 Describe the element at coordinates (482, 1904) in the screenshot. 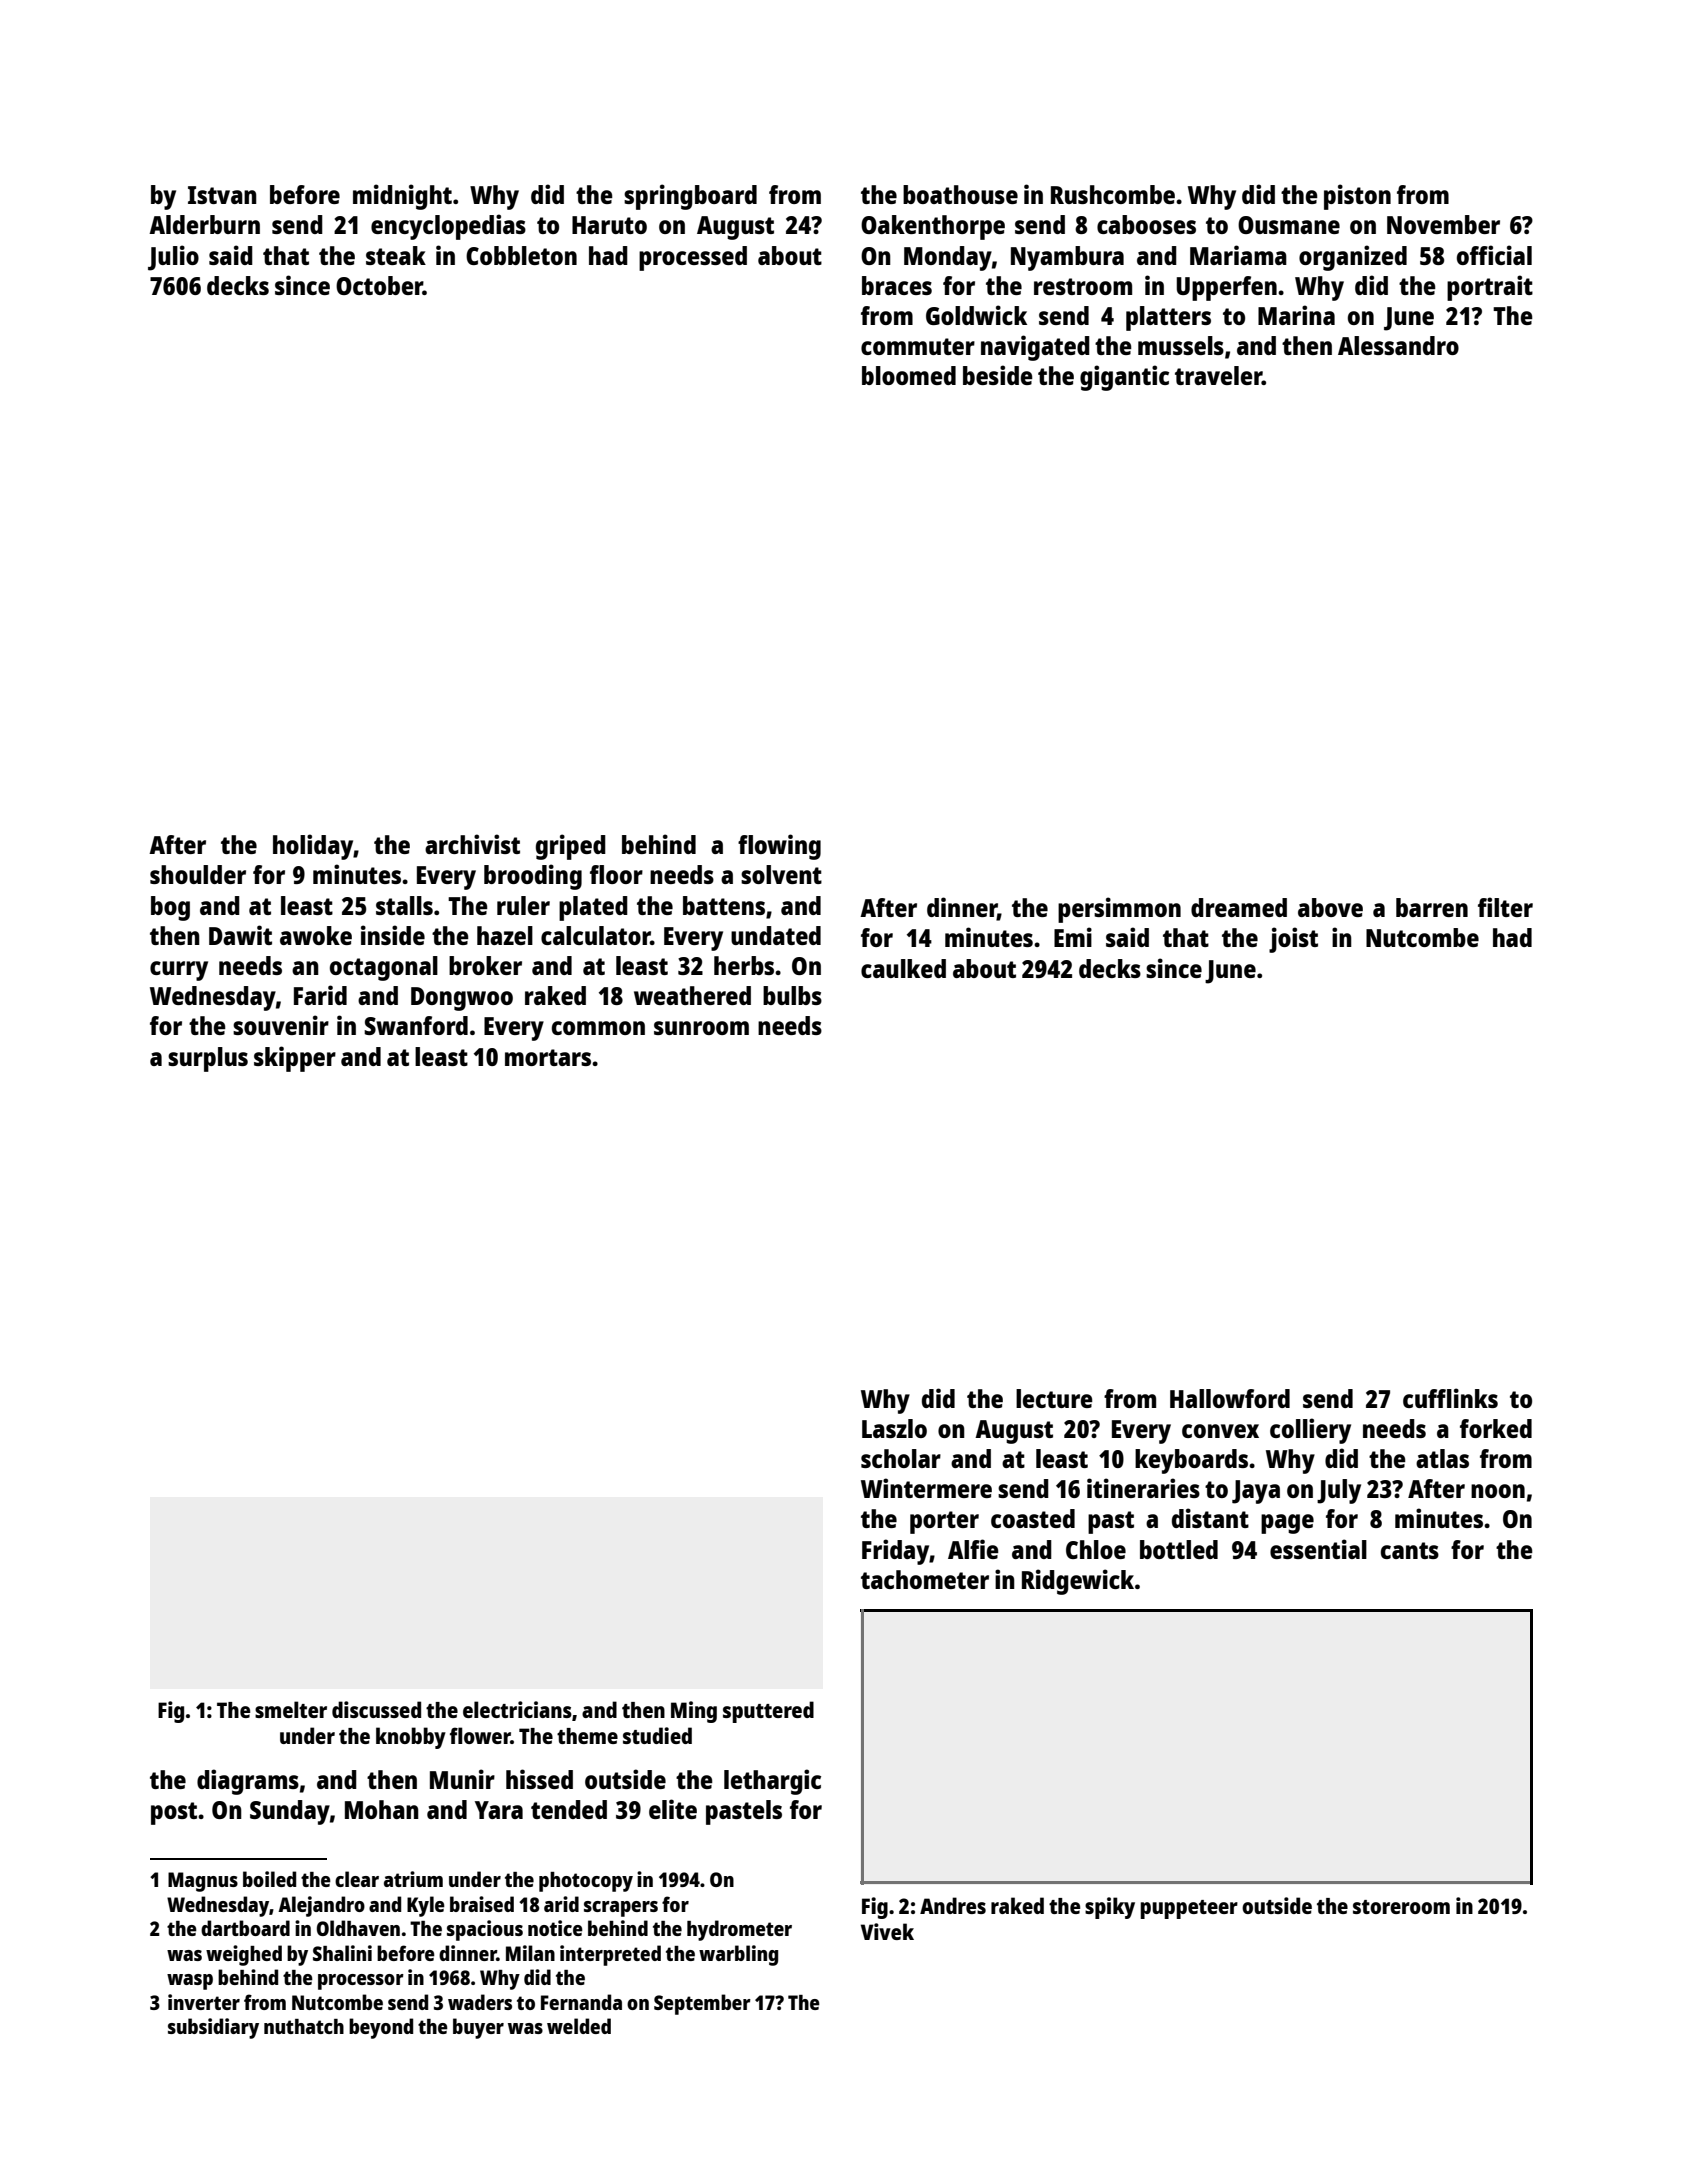

I see `braised` at that location.
